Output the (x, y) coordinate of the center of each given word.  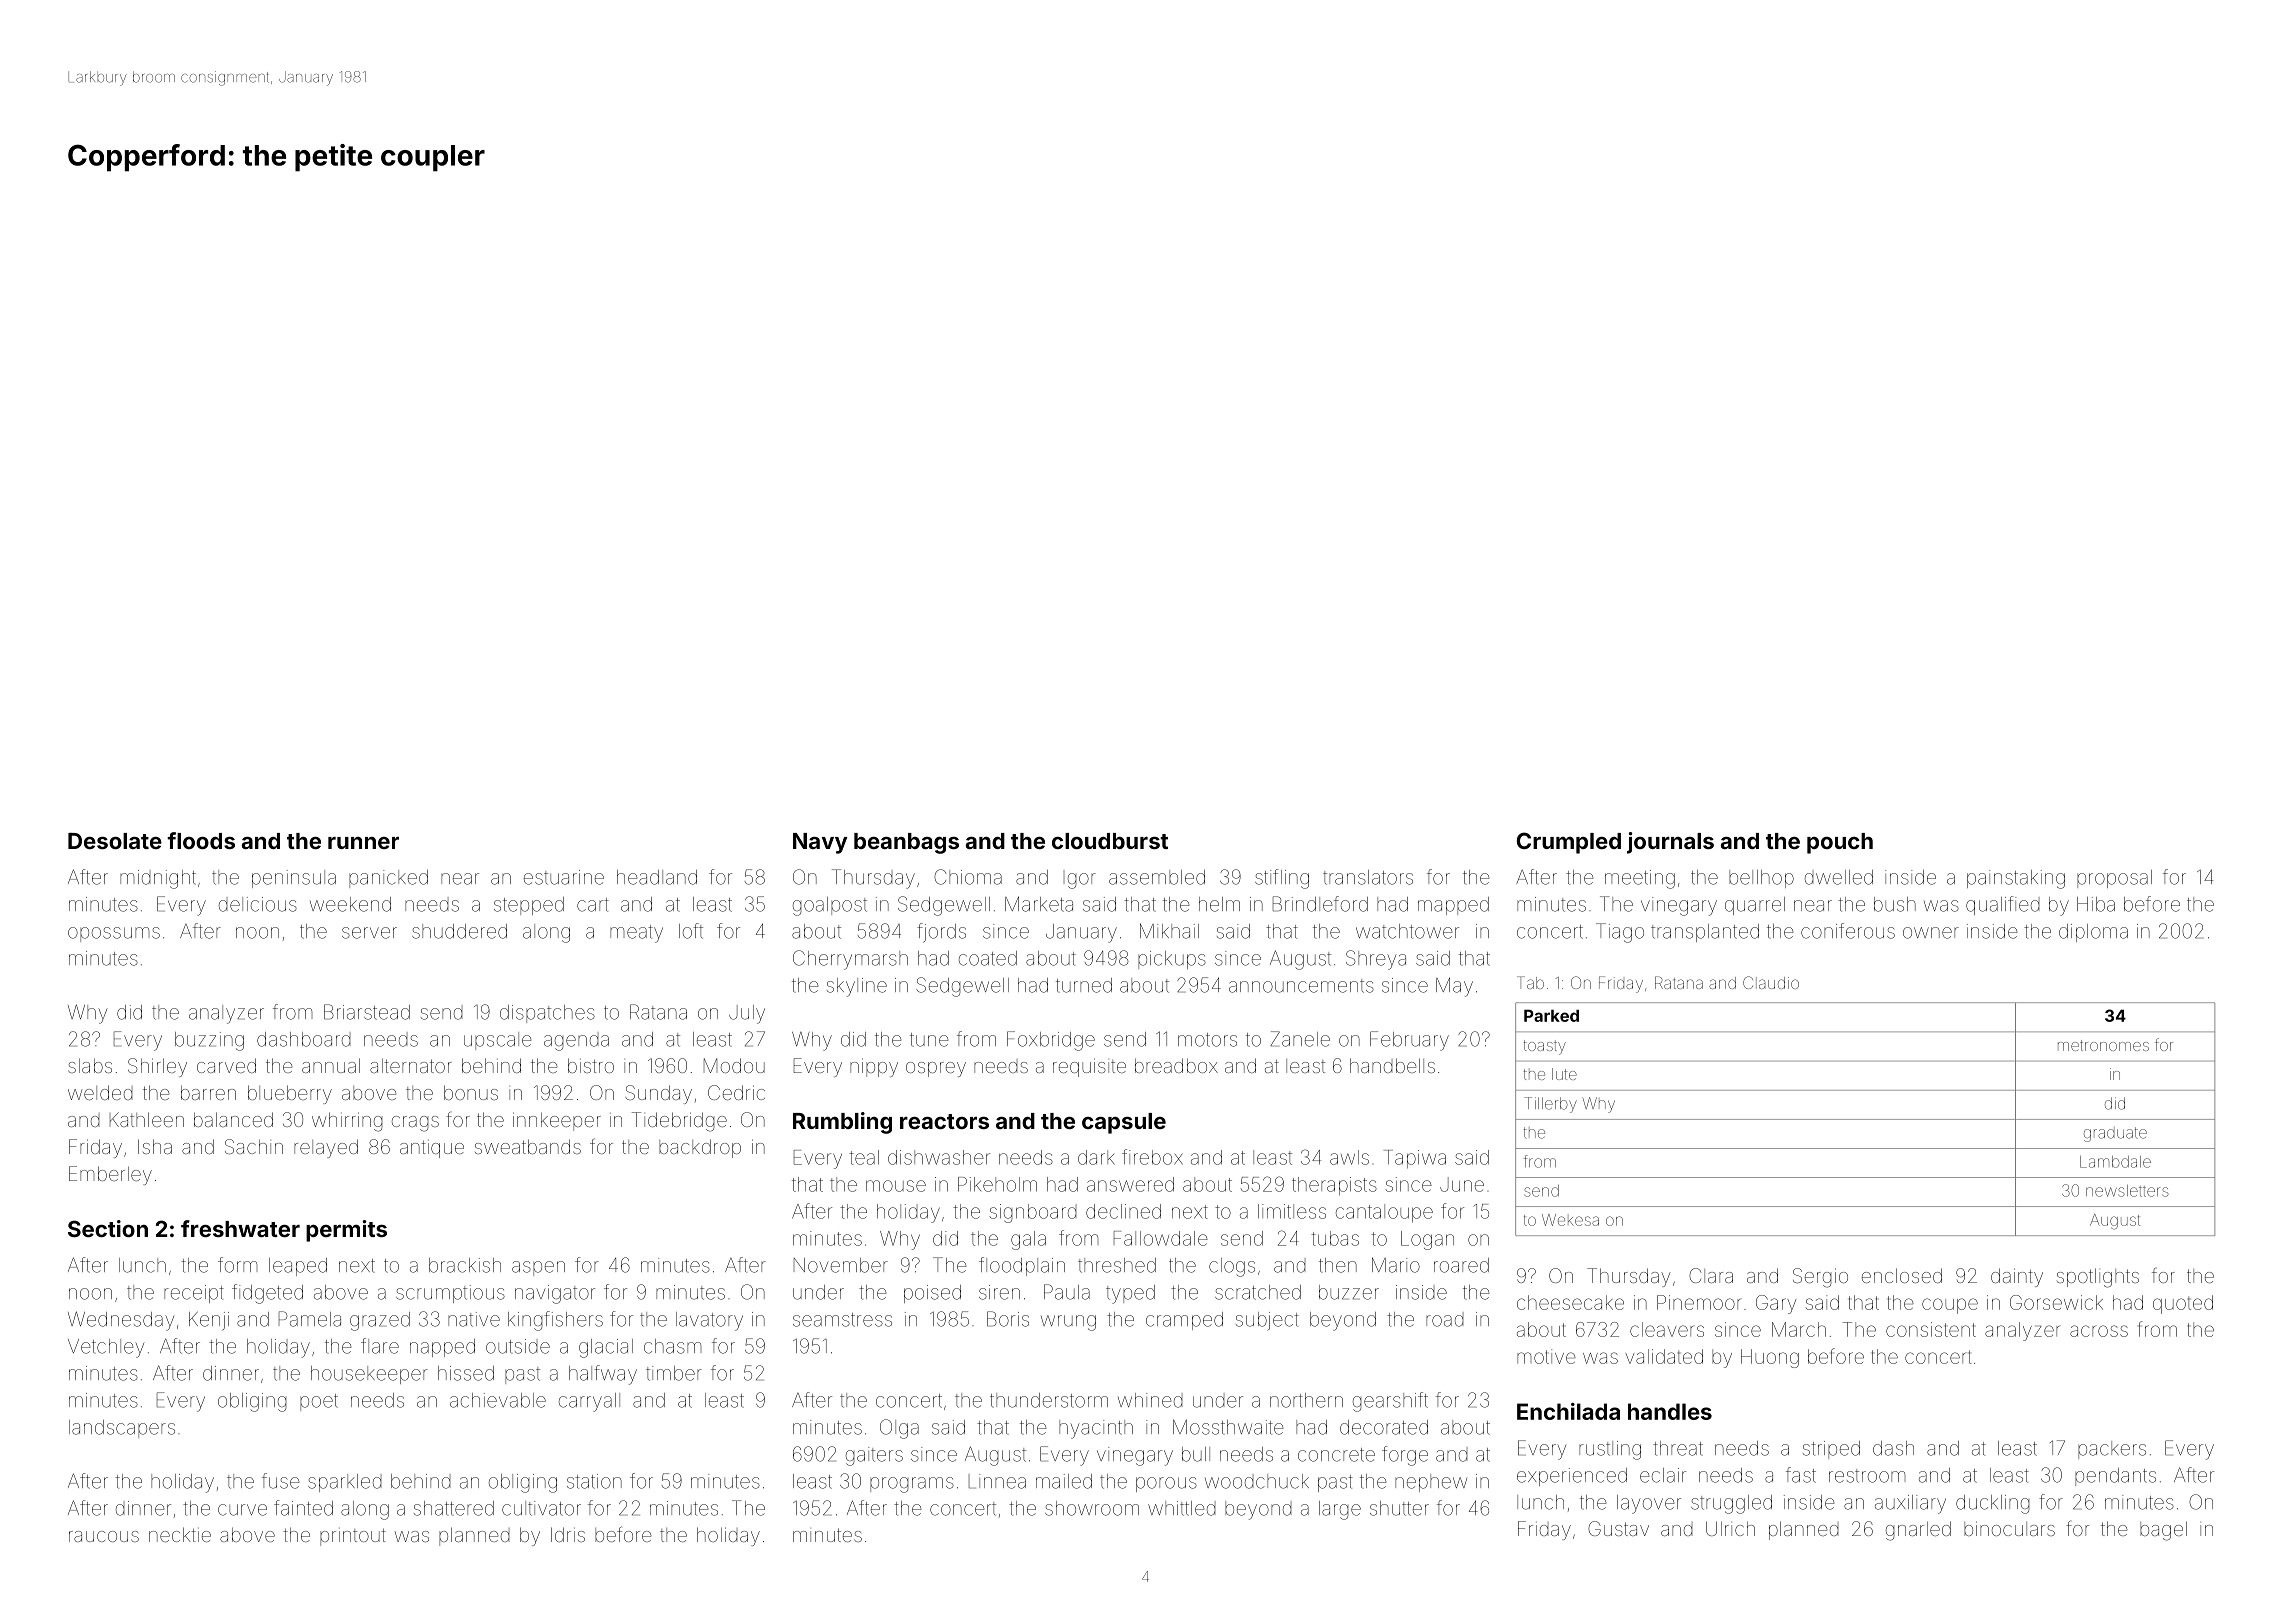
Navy (820, 843)
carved (226, 1065)
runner (363, 843)
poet (319, 1402)
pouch (1840, 843)
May (1454, 987)
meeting (1640, 879)
